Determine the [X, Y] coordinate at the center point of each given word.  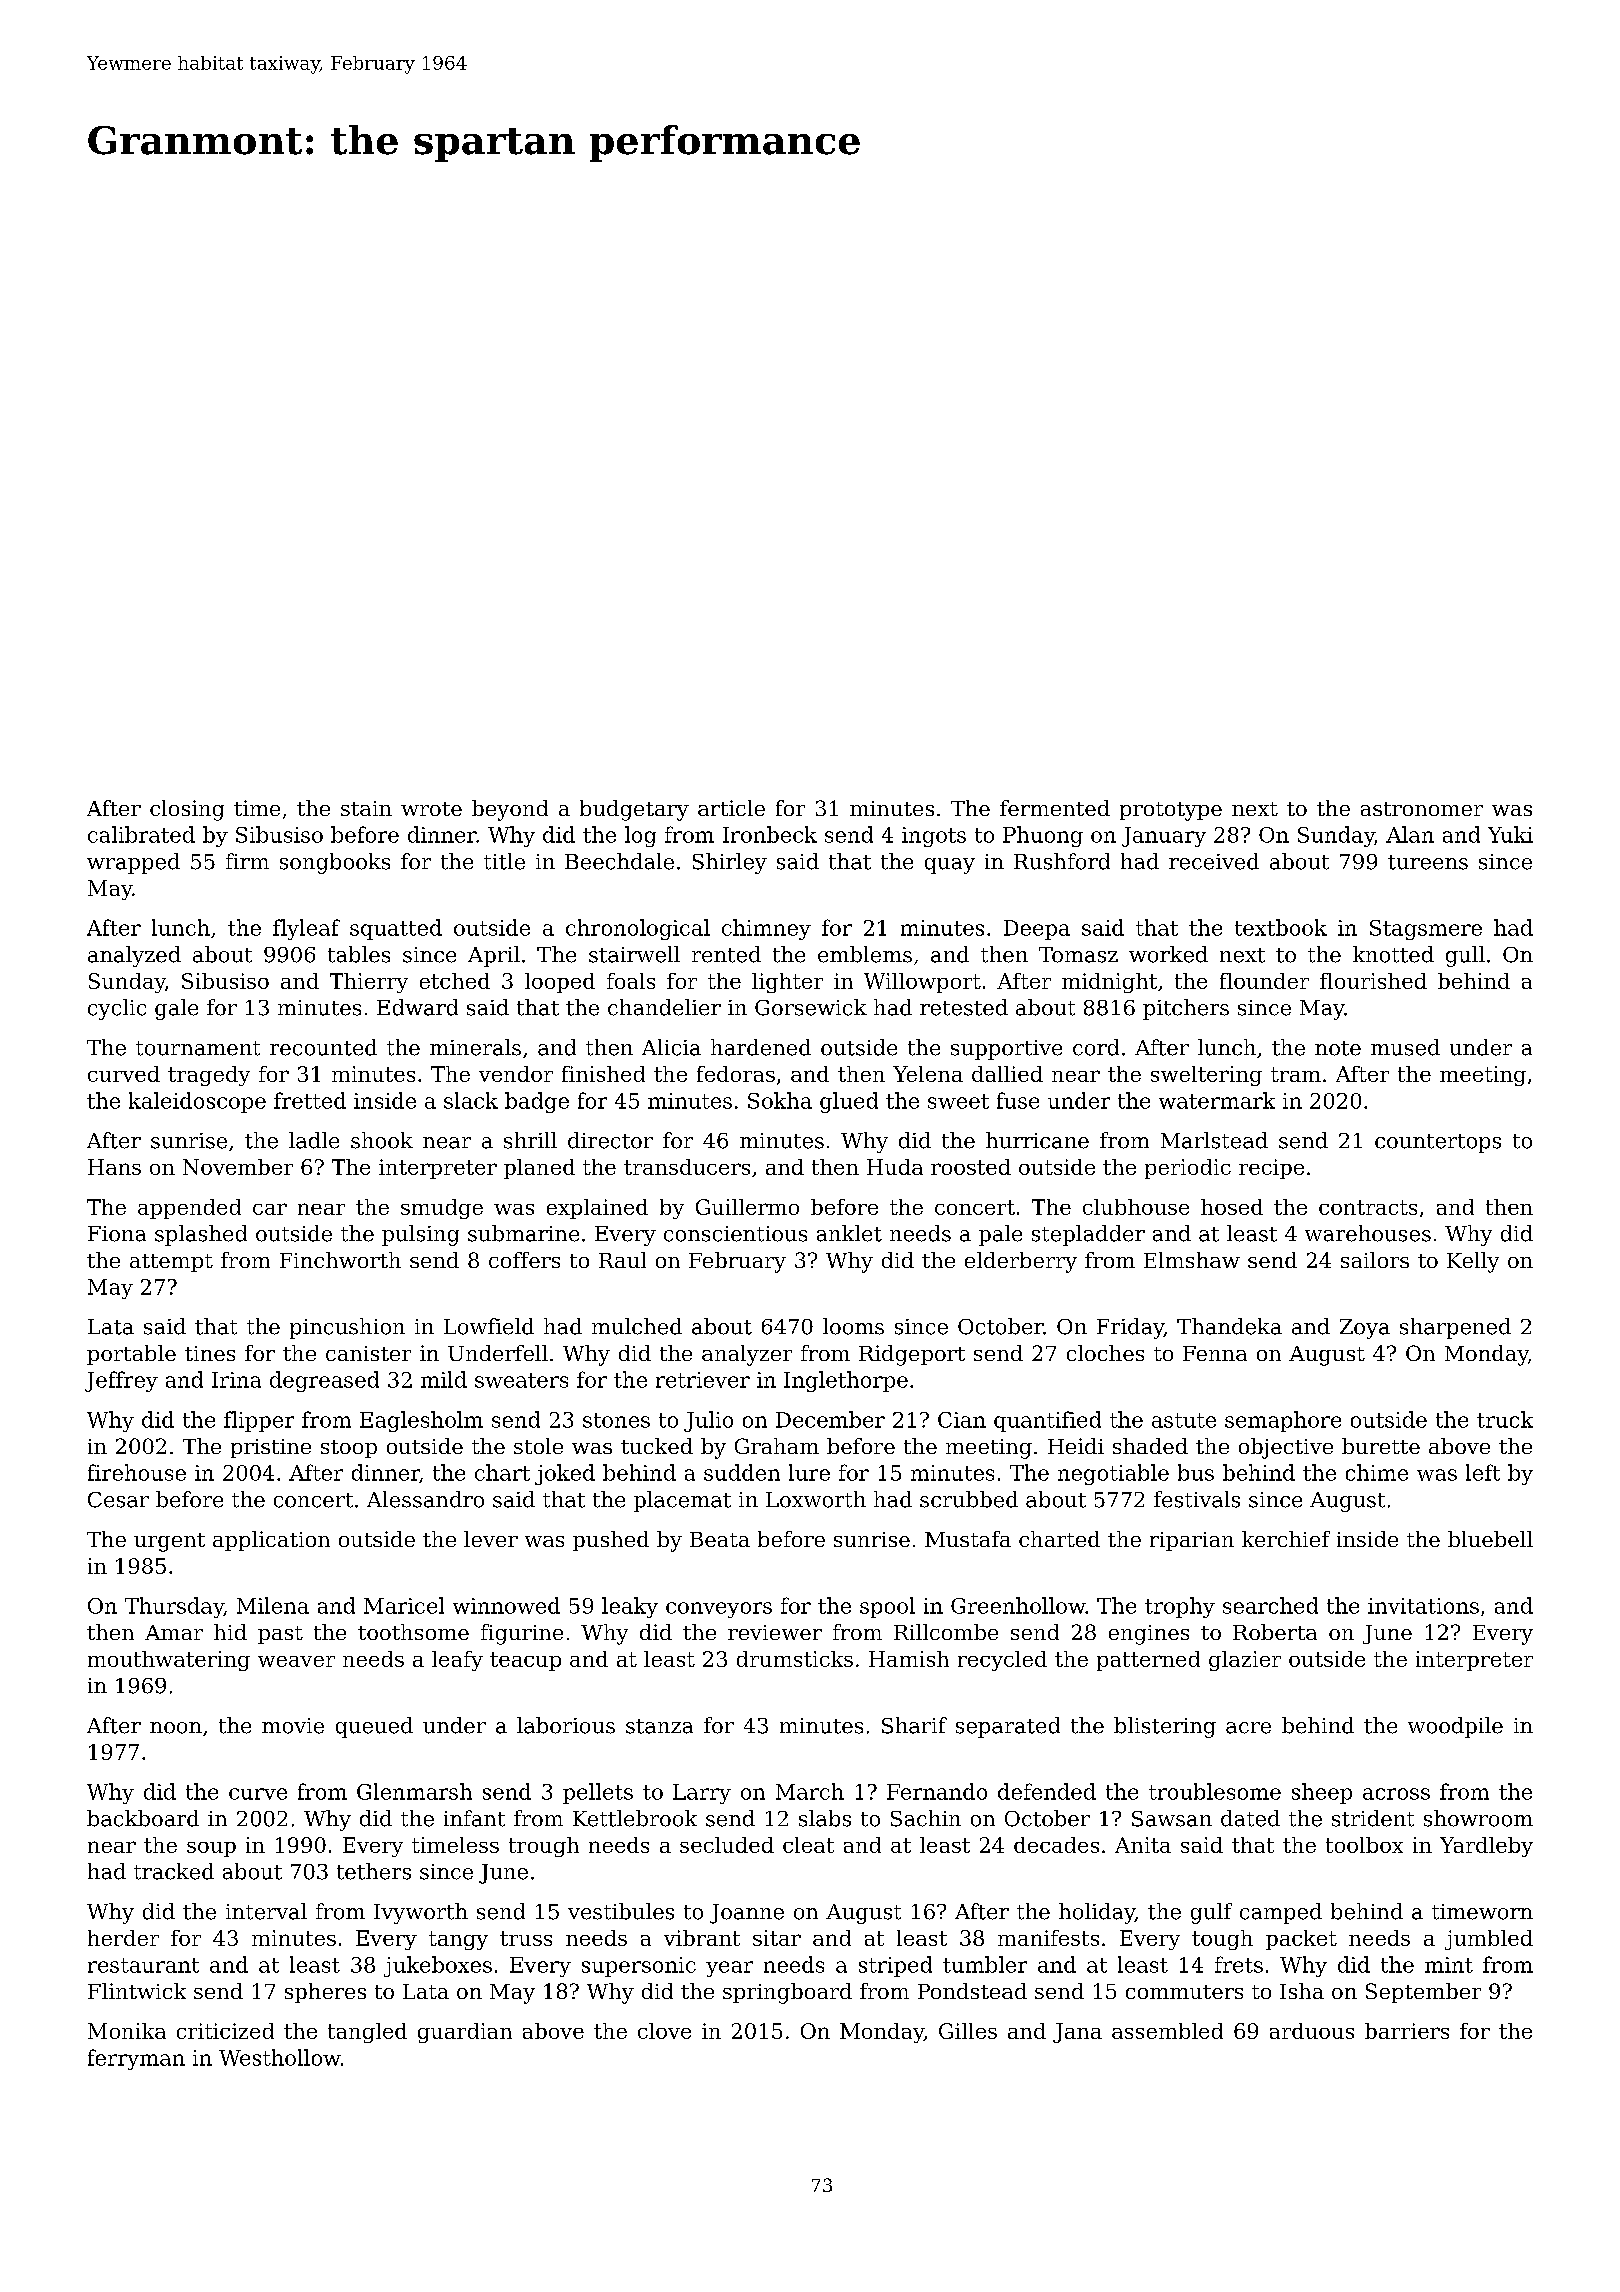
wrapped [133, 863]
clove [664, 2031]
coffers [524, 1260]
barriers [1407, 2031]
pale [1000, 1235]
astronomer [1422, 809]
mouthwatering [169, 1661]
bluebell [1490, 1539]
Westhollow [280, 2057]
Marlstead [1214, 1140]
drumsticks [795, 1659]
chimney [766, 929]
